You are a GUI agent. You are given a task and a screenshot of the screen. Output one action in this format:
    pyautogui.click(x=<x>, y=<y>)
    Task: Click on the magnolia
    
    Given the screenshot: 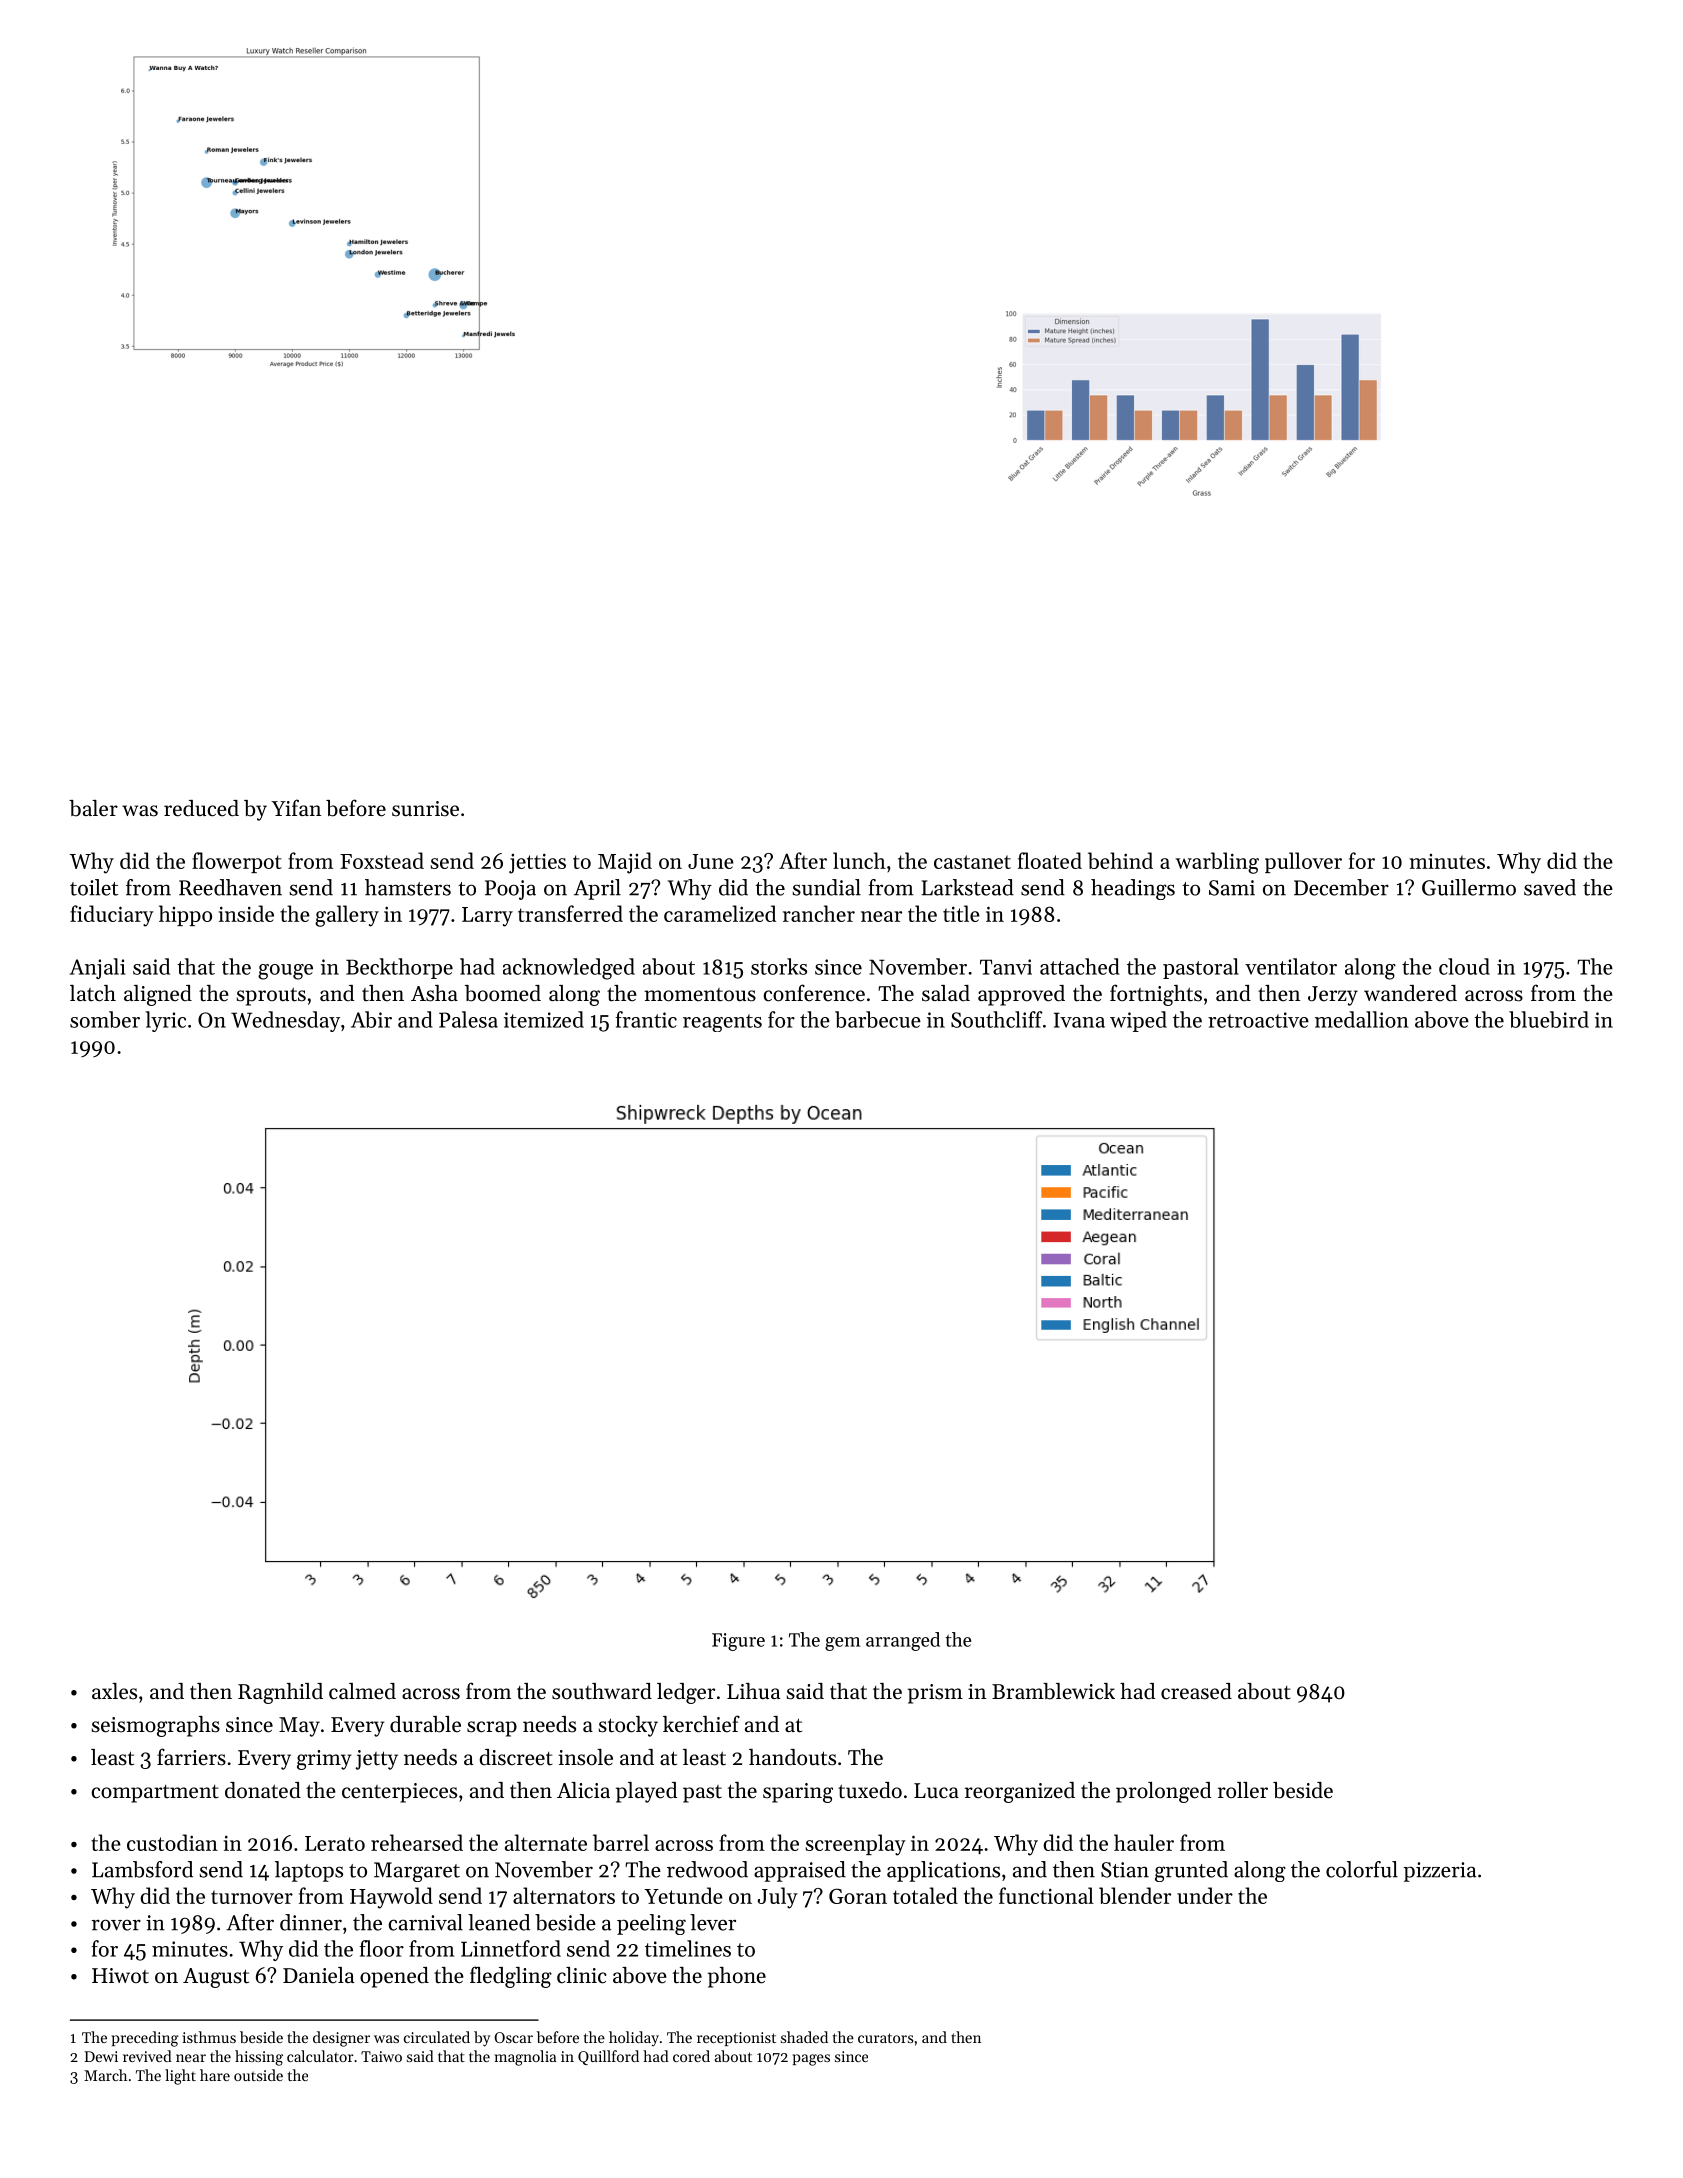 What is the action you would take?
    pyautogui.click(x=525, y=2058)
